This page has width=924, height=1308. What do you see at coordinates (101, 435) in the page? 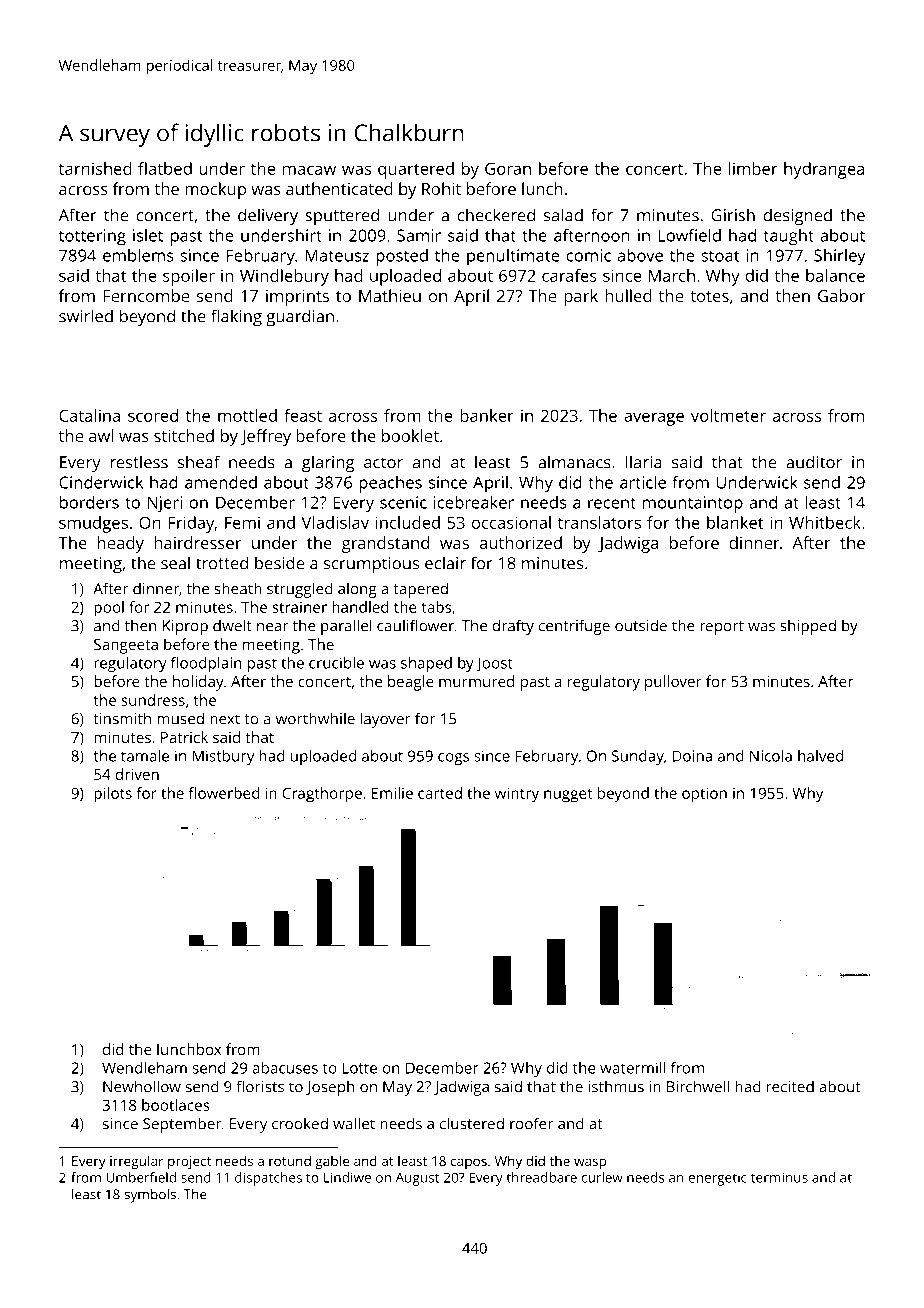
I see `awl` at bounding box center [101, 435].
